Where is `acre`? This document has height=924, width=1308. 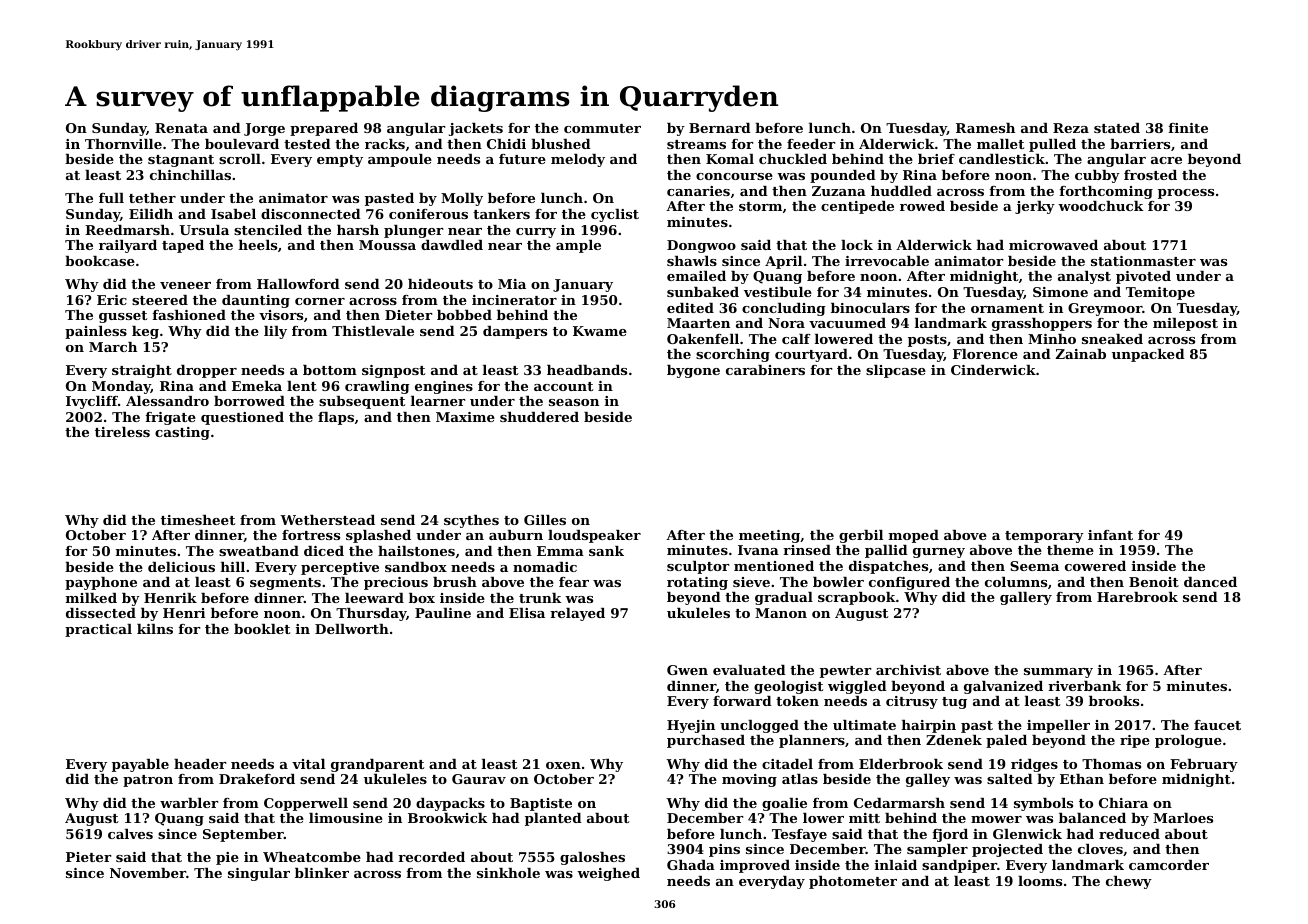
acre is located at coordinates (1166, 160).
